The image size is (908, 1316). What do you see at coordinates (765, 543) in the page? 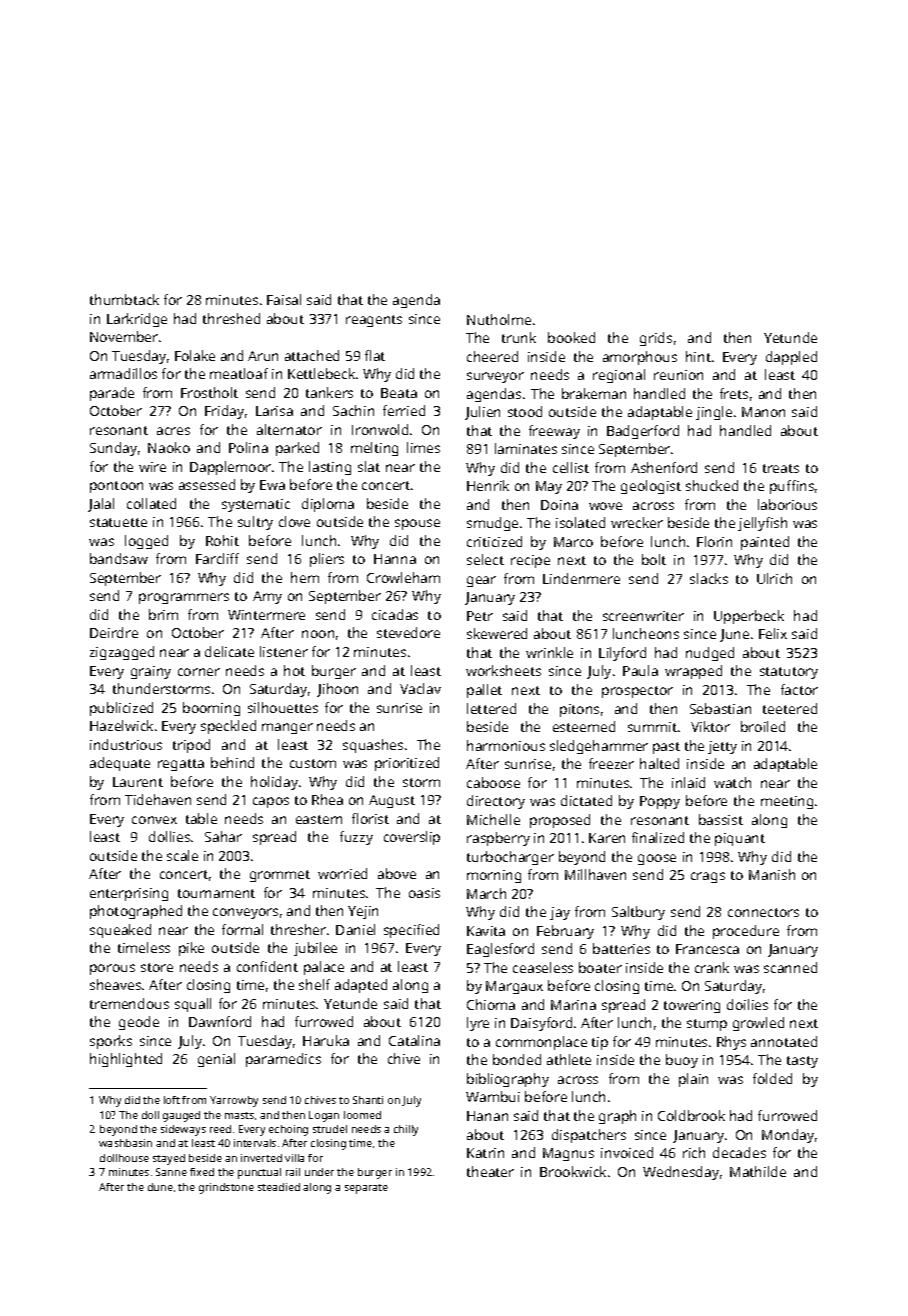
I see `painted` at bounding box center [765, 543].
